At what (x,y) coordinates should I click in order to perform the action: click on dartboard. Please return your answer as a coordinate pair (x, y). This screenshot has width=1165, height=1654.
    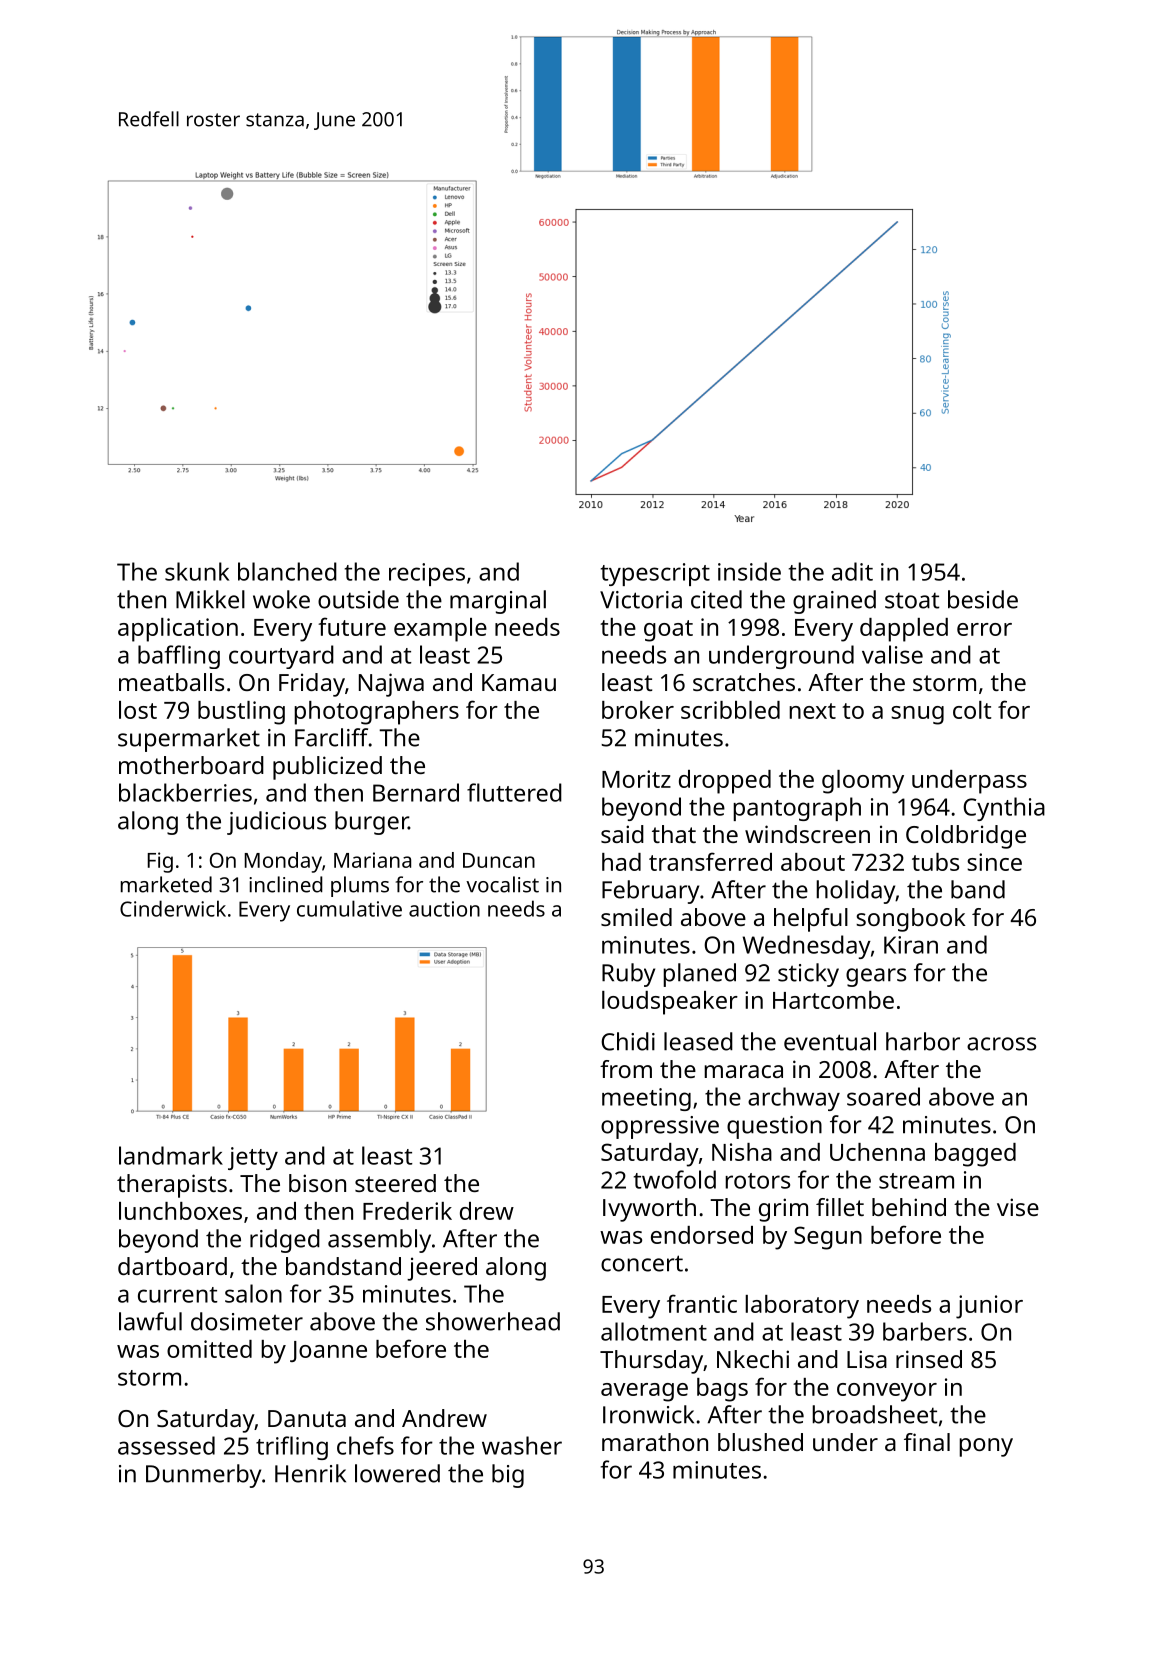
    Looking at the image, I should click on (172, 1266).
